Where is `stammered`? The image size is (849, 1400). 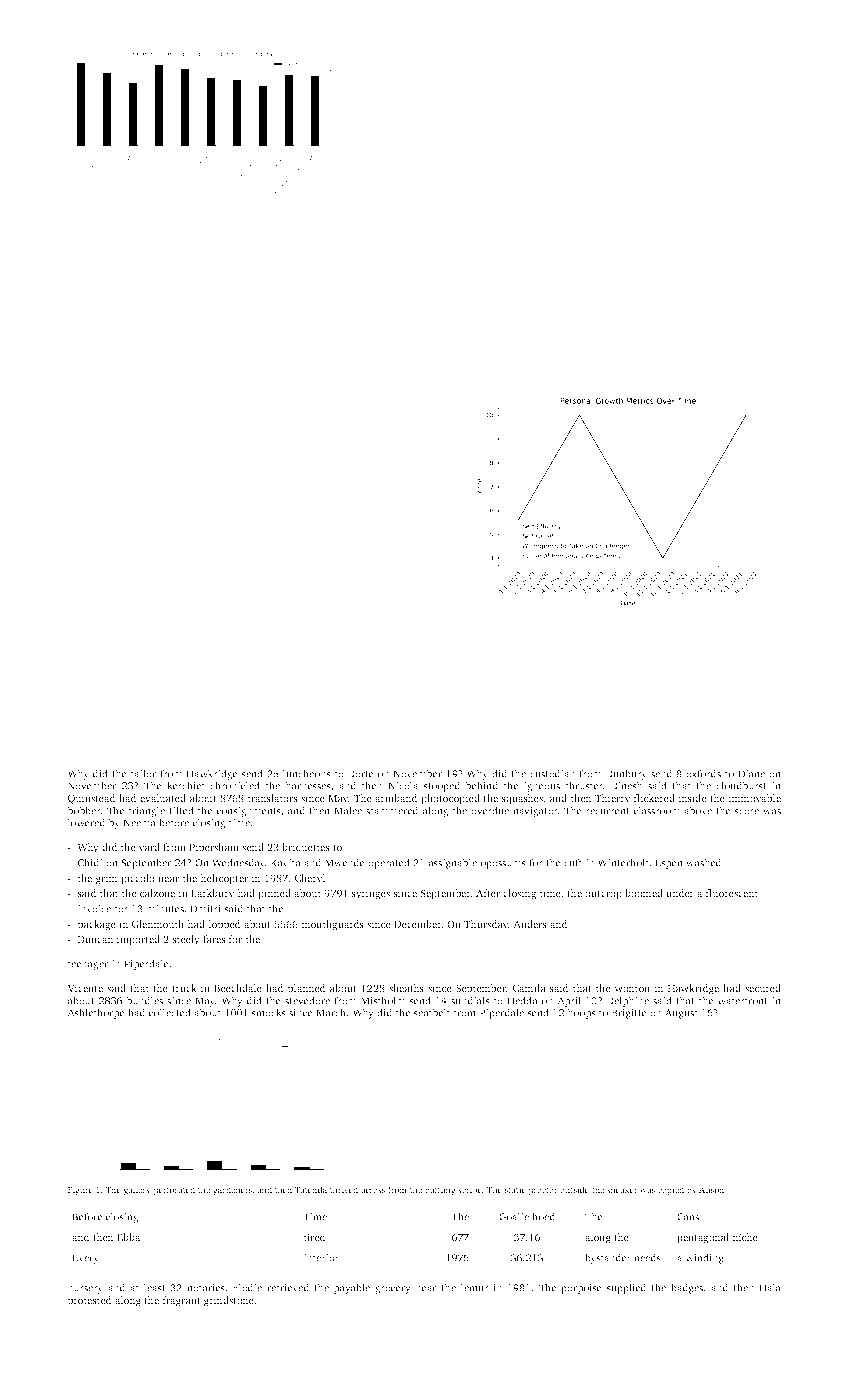 stammered is located at coordinates (392, 810).
